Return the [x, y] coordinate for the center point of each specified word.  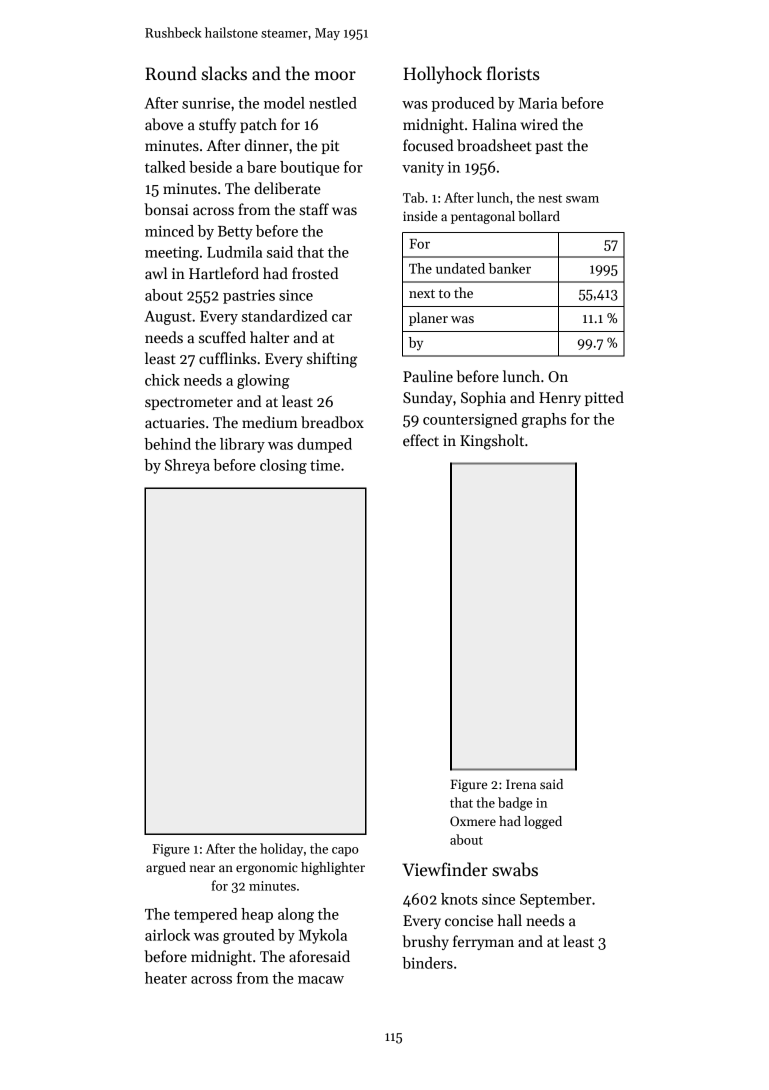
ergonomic [267, 869]
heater [166, 978]
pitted [604, 398]
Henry [560, 399]
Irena [521, 784]
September [555, 900]
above [164, 124]
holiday [281, 849]
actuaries [175, 422]
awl [156, 273]
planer [428, 319]
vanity [423, 169]
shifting [332, 360]
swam [582, 199]
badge [515, 804]
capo [345, 851]
